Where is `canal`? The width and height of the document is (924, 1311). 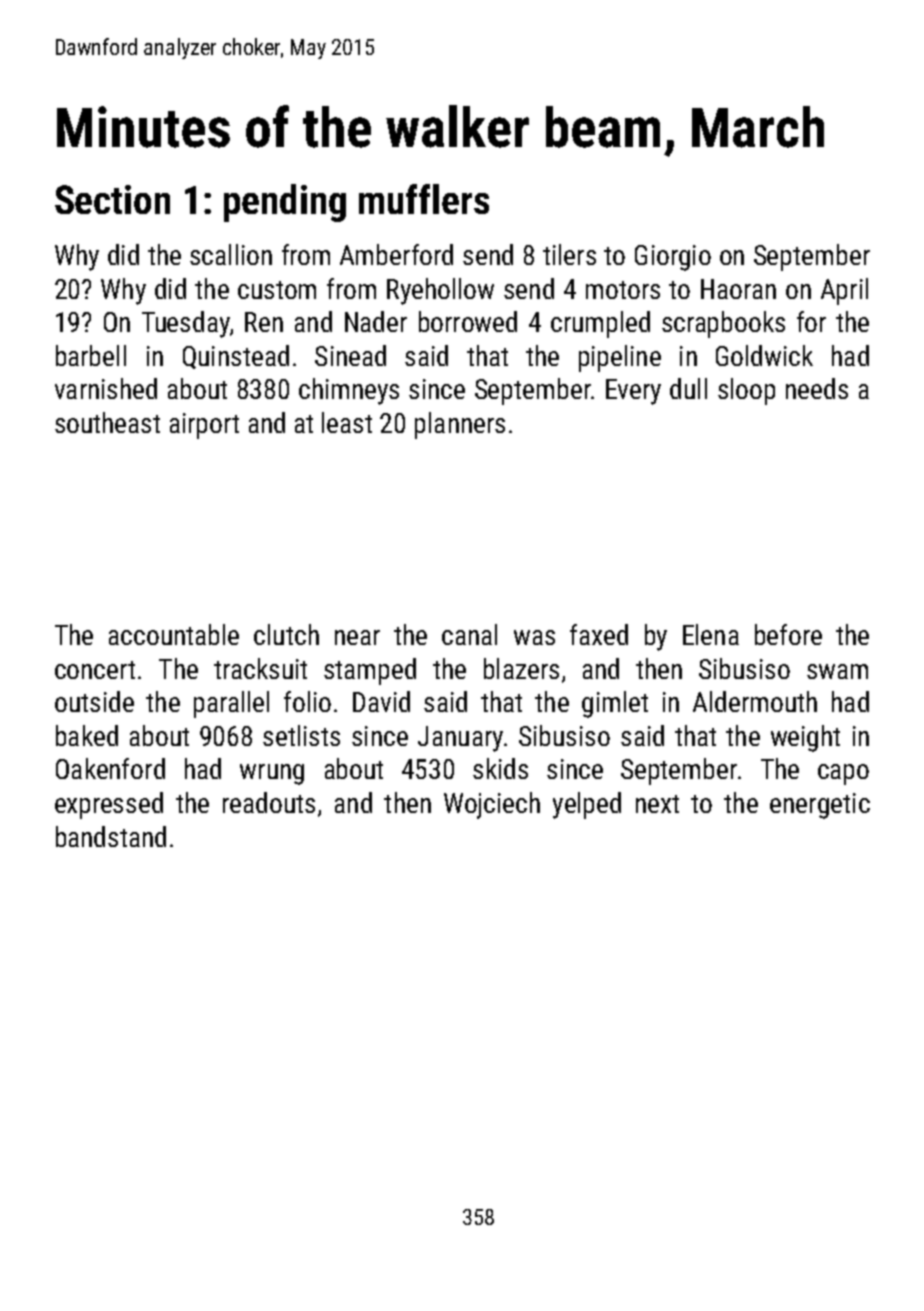 canal is located at coordinates (469, 634).
